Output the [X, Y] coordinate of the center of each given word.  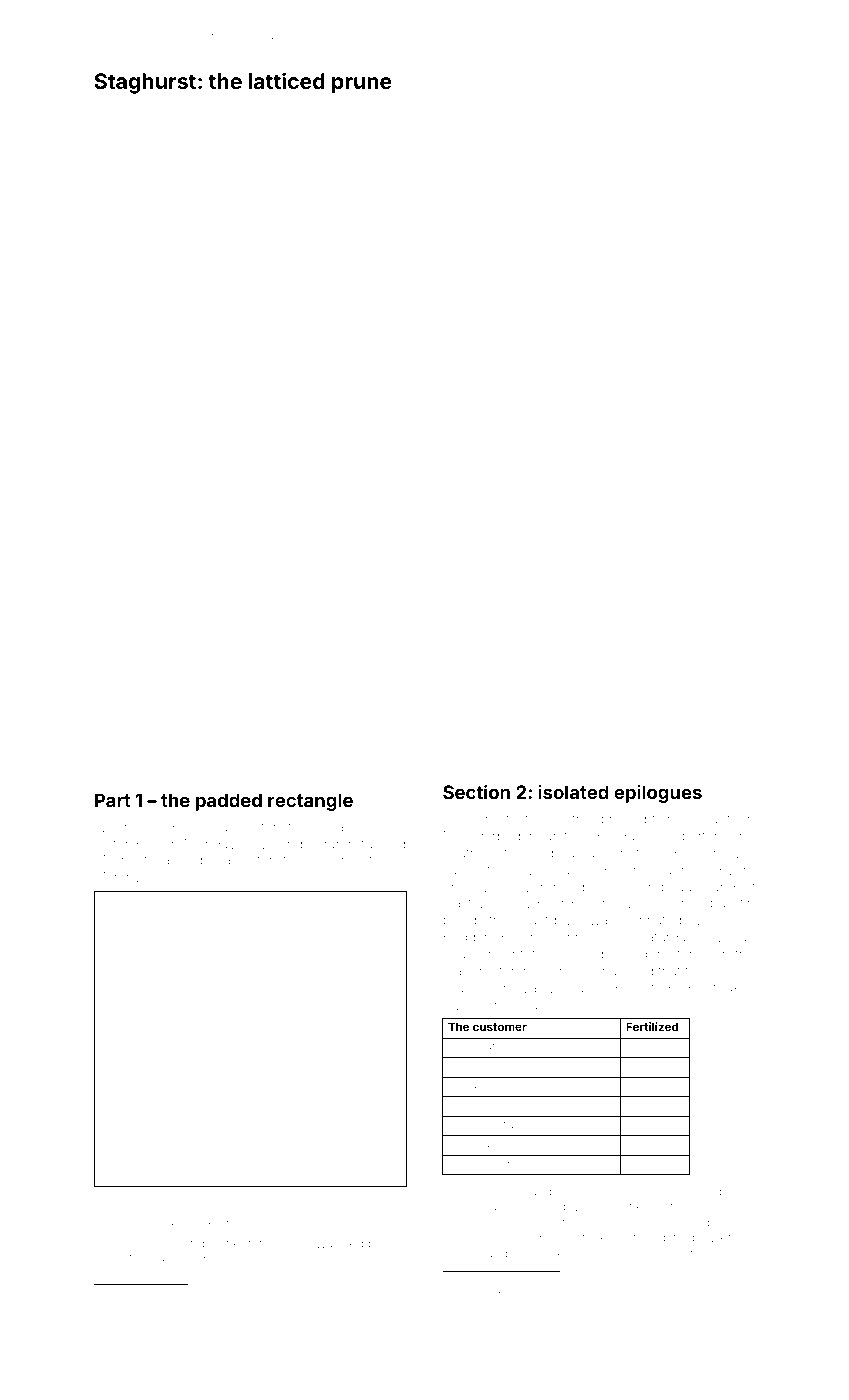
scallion [466, 988]
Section [476, 792]
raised [641, 1124]
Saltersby [123, 845]
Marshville [126, 877]
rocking [150, 1245]
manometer [479, 971]
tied [353, 1243]
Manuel [151, 1259]
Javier [603, 1191]
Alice [460, 1065]
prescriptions [641, 821]
